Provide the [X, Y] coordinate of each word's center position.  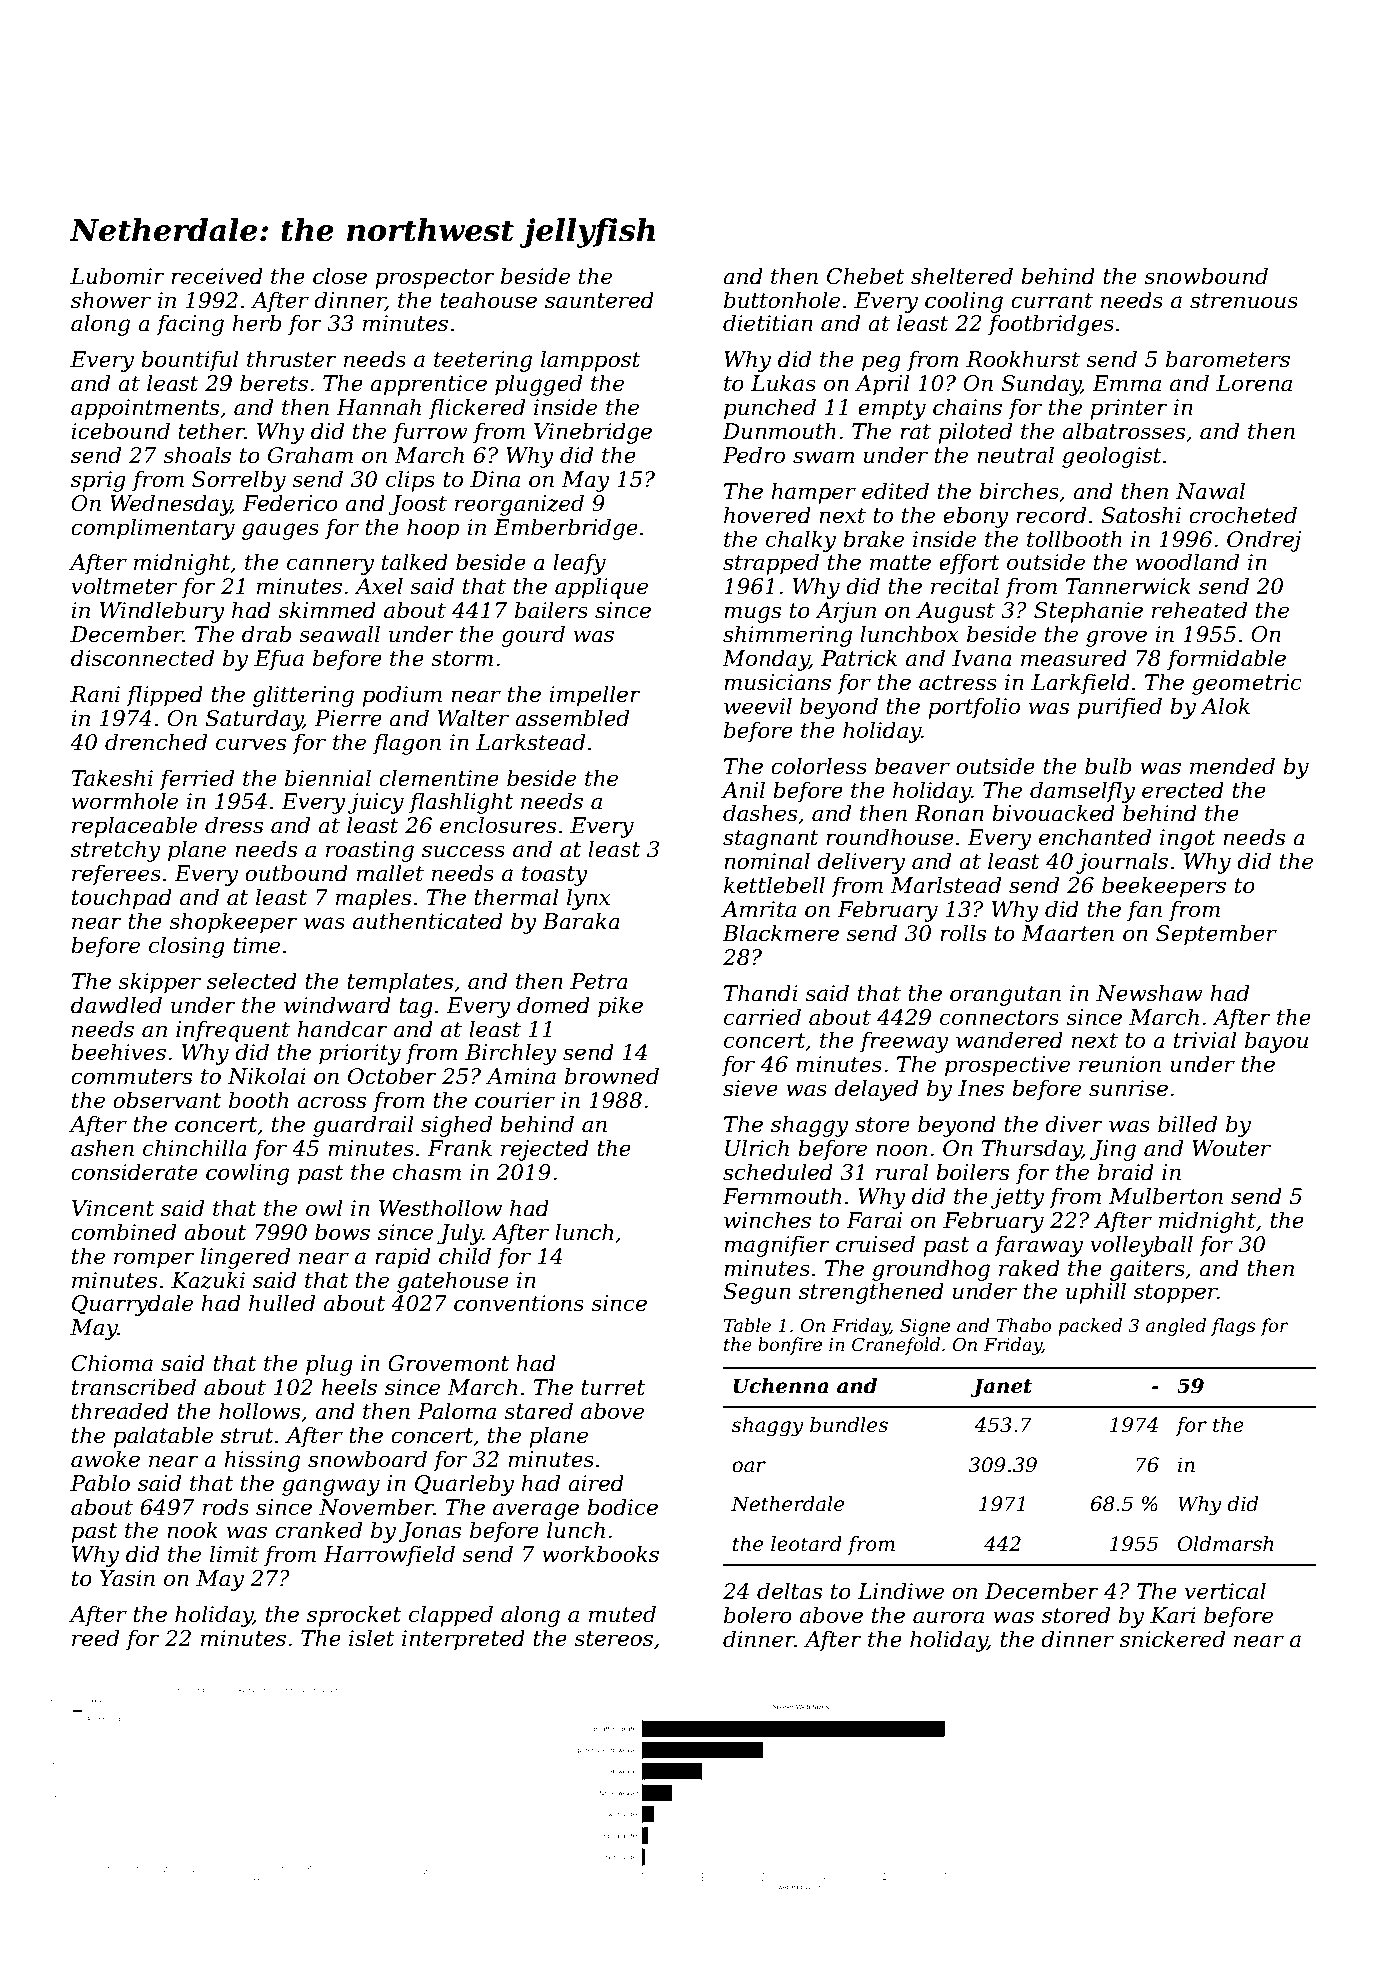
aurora [948, 1617]
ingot [1188, 839]
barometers [1228, 359]
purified [1119, 708]
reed [95, 1638]
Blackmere [780, 933]
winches [767, 1220]
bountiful [190, 361]
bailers [551, 610]
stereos [613, 1639]
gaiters [1147, 1270]
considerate [134, 1172]
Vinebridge [593, 433]
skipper [159, 983]
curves [251, 744]
